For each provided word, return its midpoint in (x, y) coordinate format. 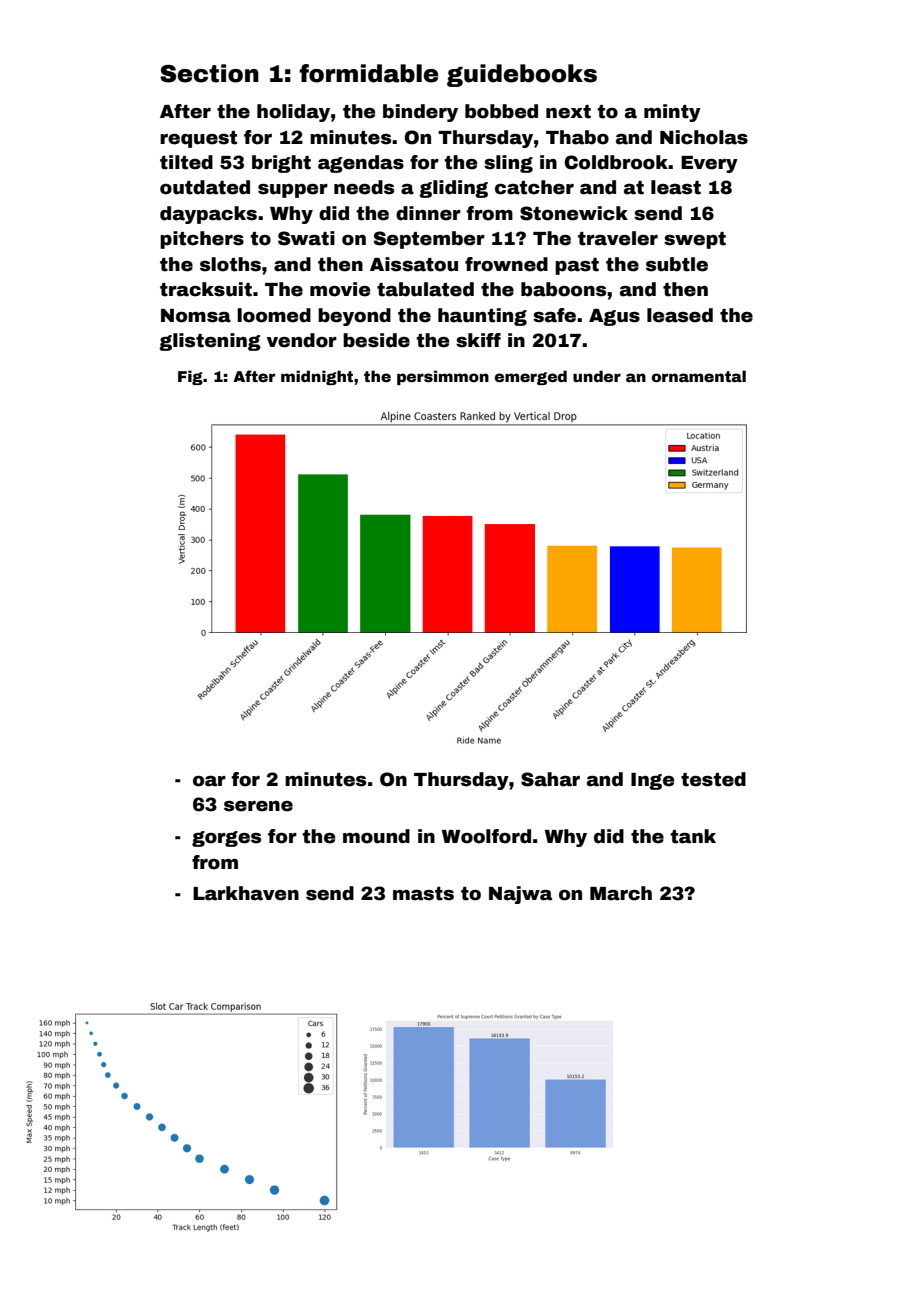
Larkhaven (246, 893)
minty (672, 113)
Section (209, 73)
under (597, 376)
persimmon (443, 377)
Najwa (520, 895)
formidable (369, 73)
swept (695, 240)
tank (693, 836)
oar (209, 781)
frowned (506, 264)
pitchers (202, 240)
